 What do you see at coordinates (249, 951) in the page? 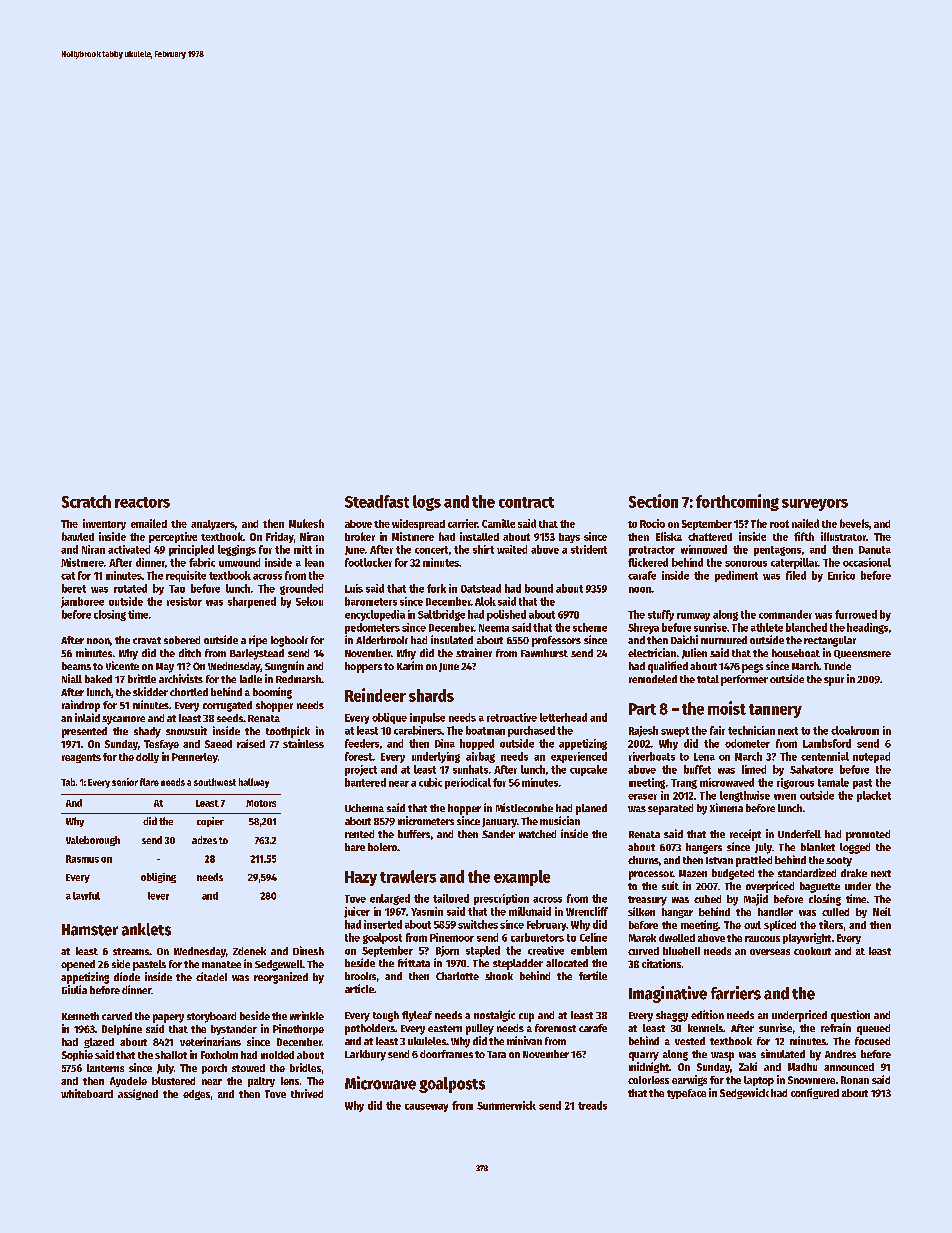
I see `Zdenek` at bounding box center [249, 951].
